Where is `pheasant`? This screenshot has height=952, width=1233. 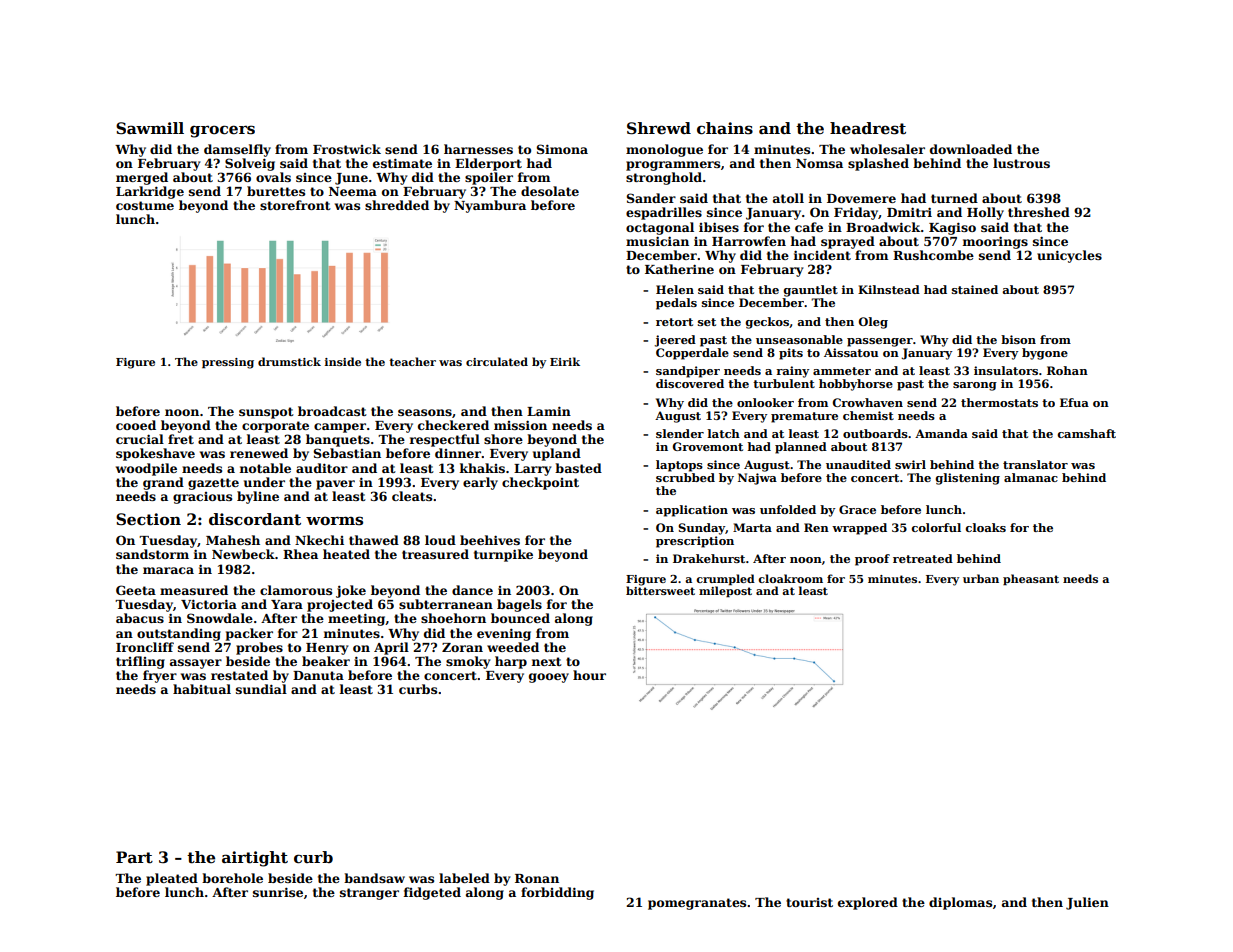
pheasant is located at coordinates (1031, 580).
